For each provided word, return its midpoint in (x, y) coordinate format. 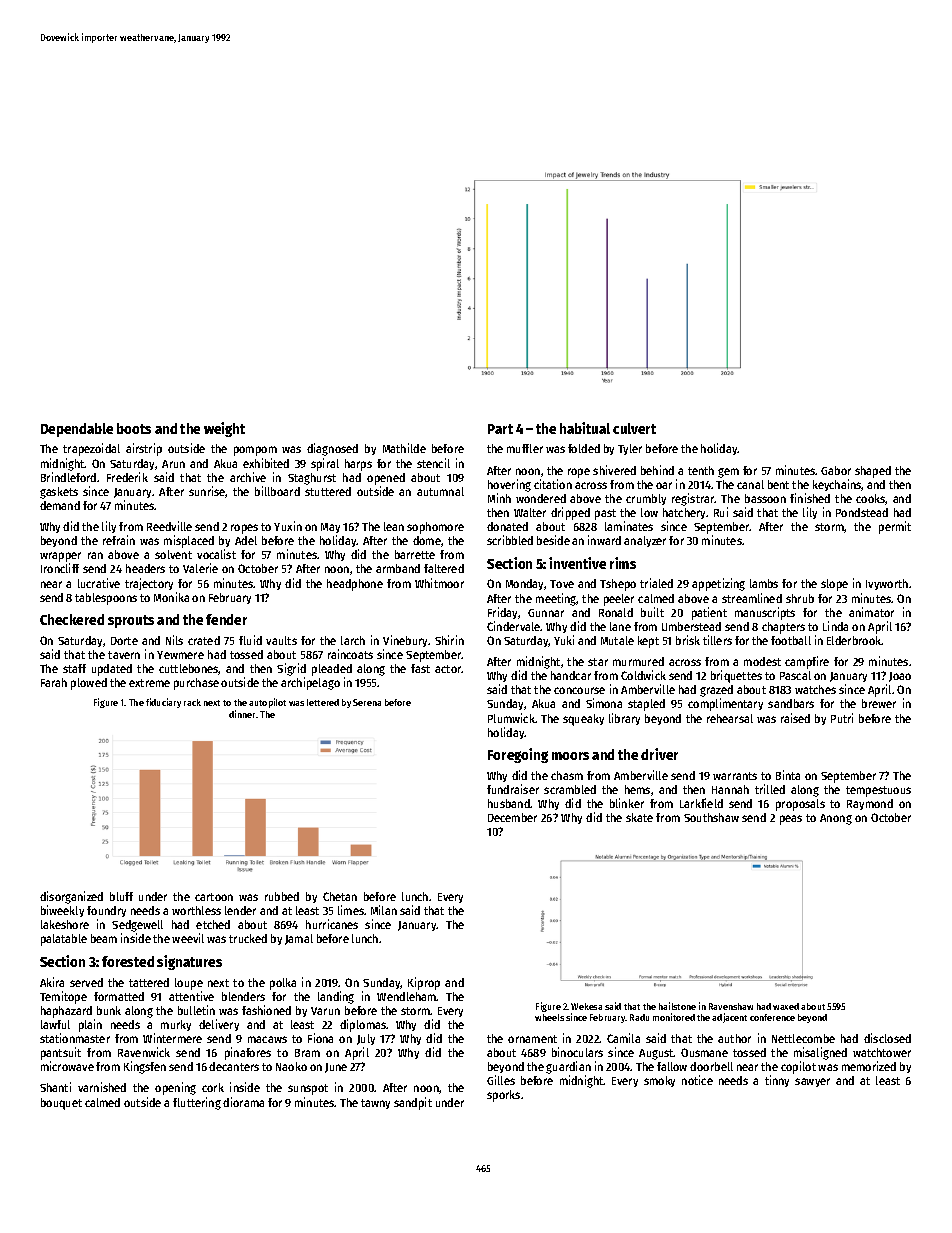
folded (584, 448)
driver (659, 754)
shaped (873, 472)
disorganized (71, 897)
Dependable (77, 430)
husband (509, 803)
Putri (842, 718)
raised (795, 718)
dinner (242, 714)
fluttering (197, 1103)
